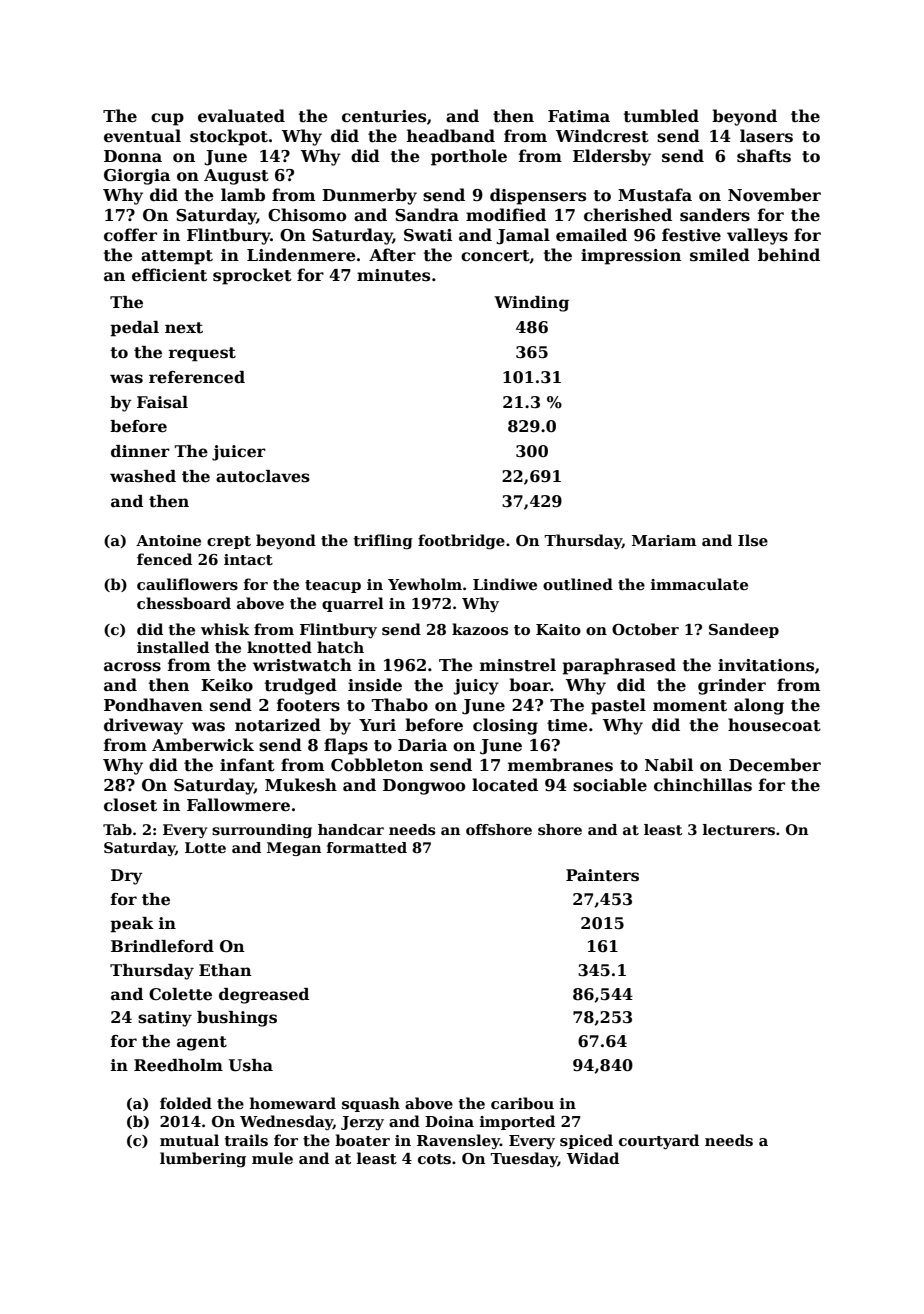  Describe the element at coordinates (744, 630) in the document. I see `Sandeep` at that location.
